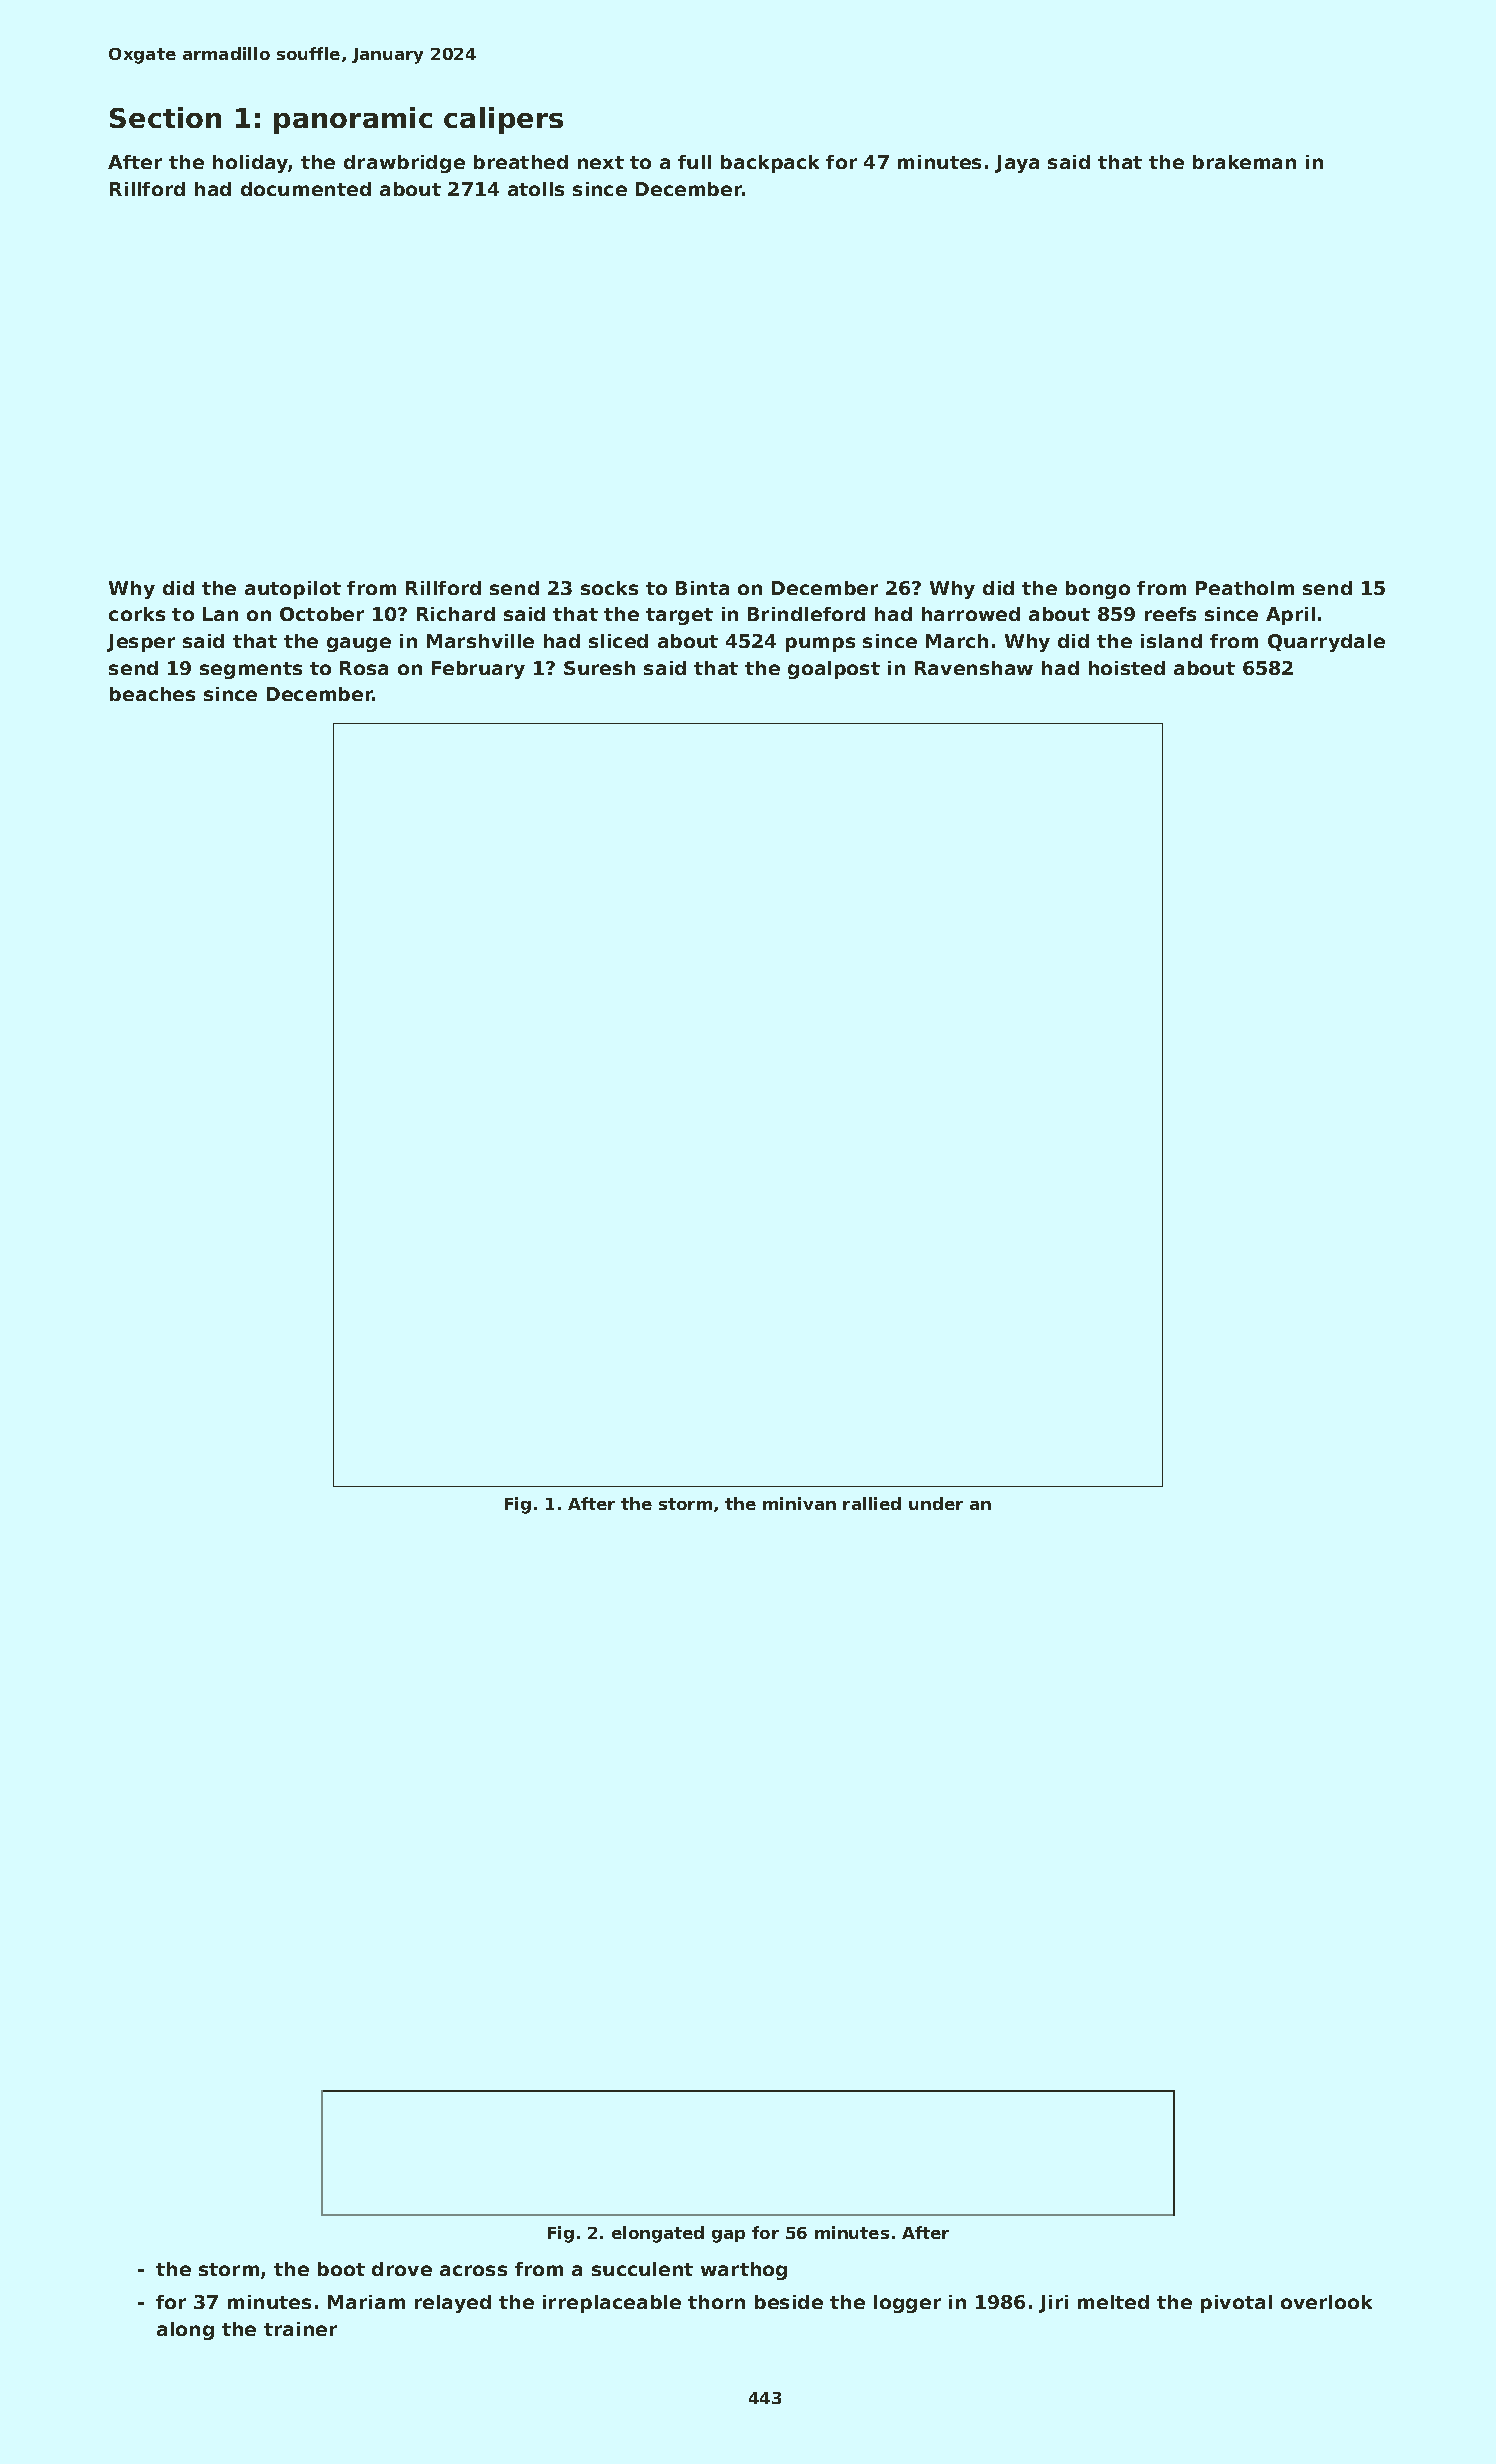  Describe the element at coordinates (185, 2331) in the document. I see `along` at that location.
